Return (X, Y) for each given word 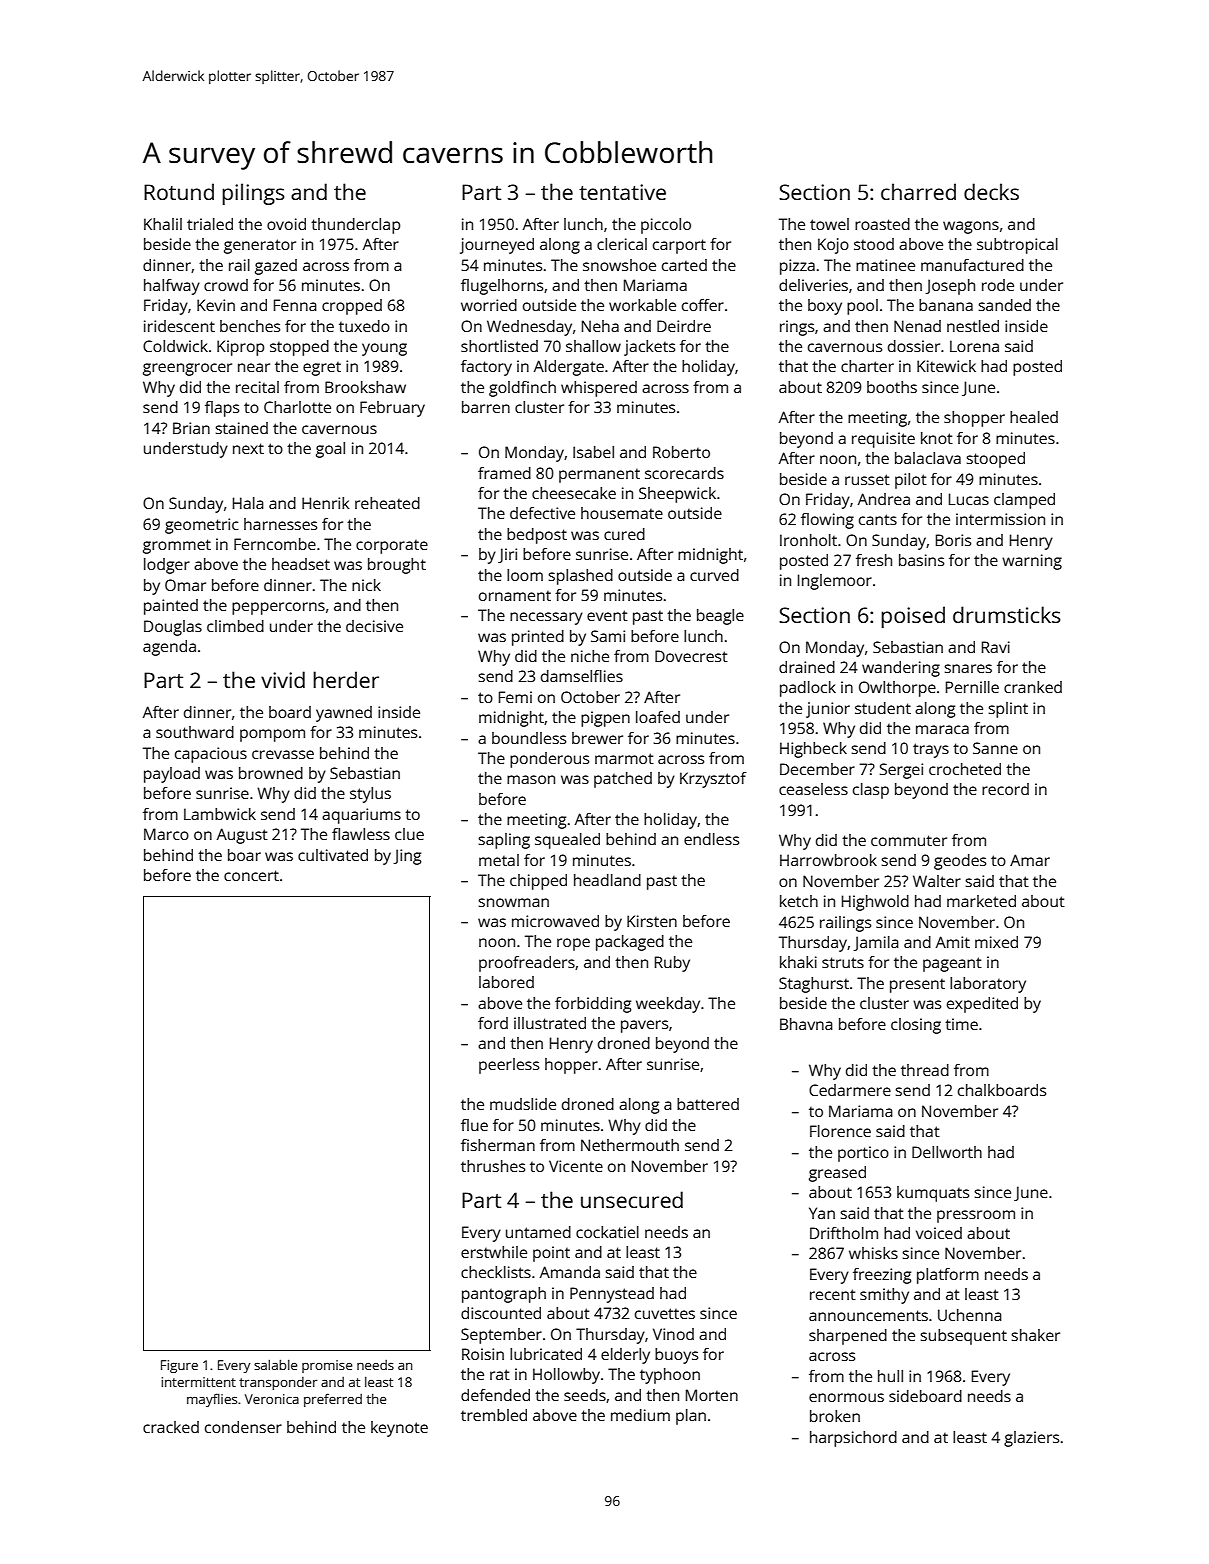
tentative (622, 192)
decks (991, 191)
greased (837, 1174)
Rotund (179, 191)
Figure (179, 1366)
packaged (630, 943)
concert (251, 875)
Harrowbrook (828, 860)
